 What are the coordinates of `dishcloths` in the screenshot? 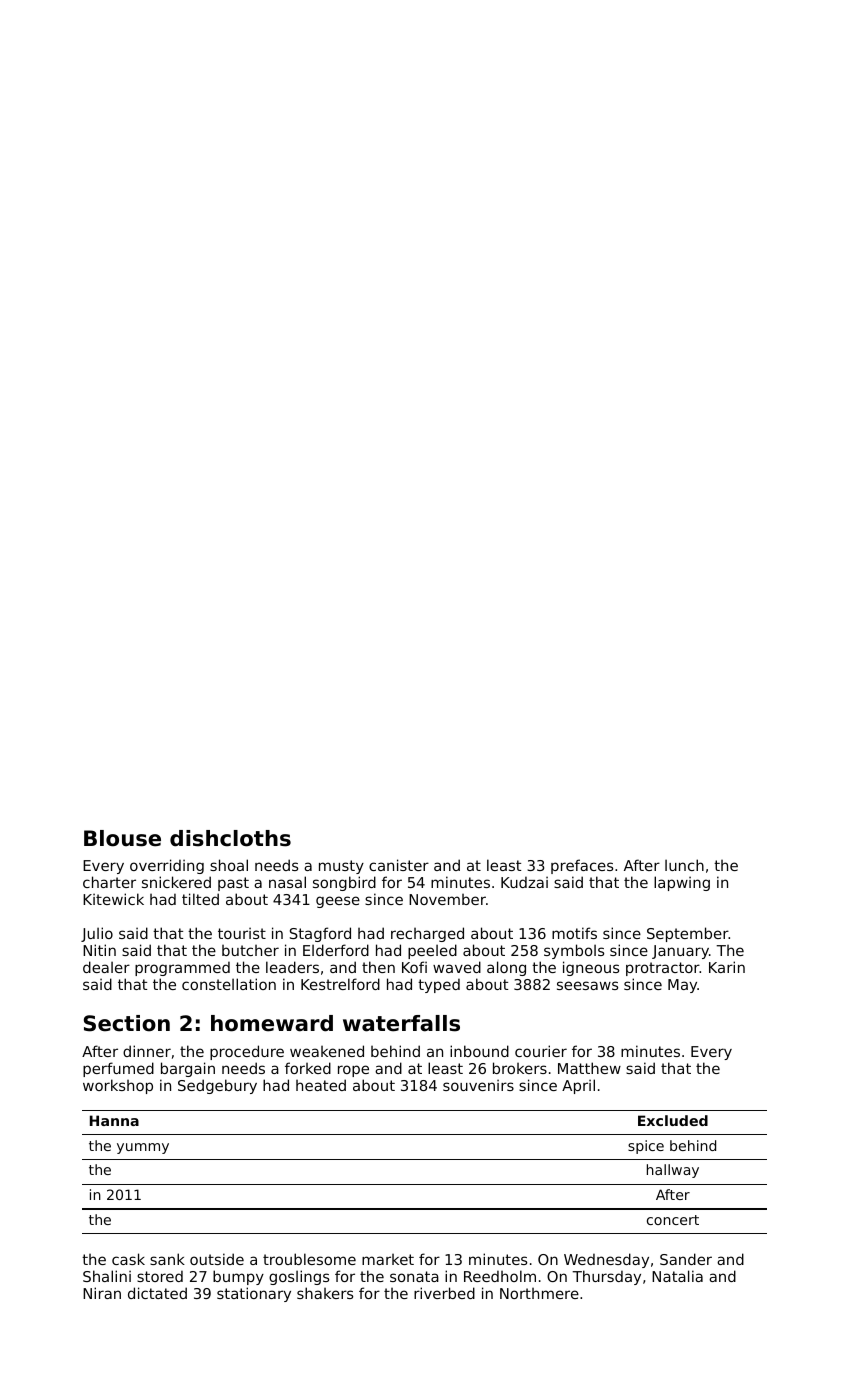 It's located at (230, 838).
